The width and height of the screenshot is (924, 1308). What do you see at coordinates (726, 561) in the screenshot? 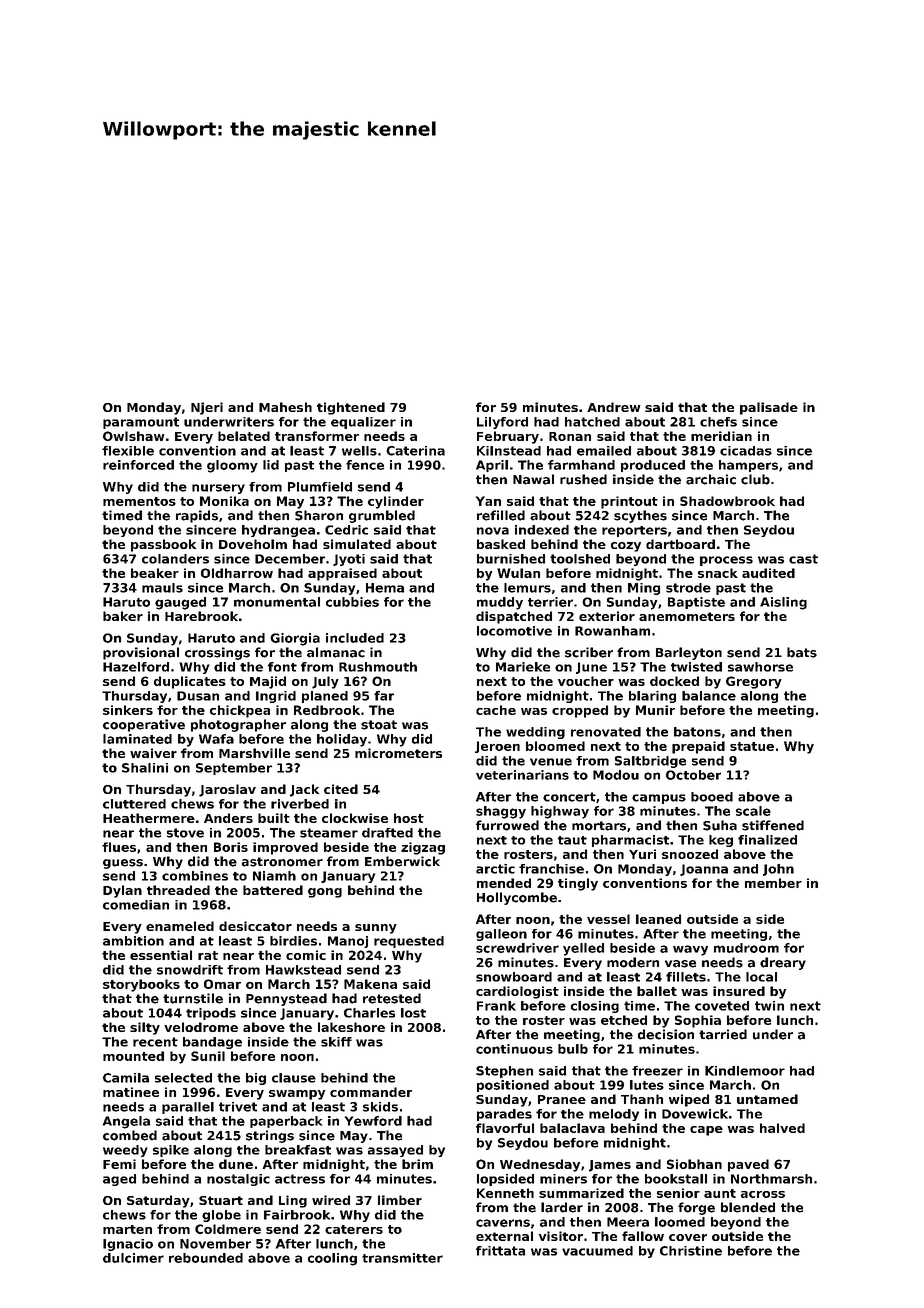
I see `process` at bounding box center [726, 561].
